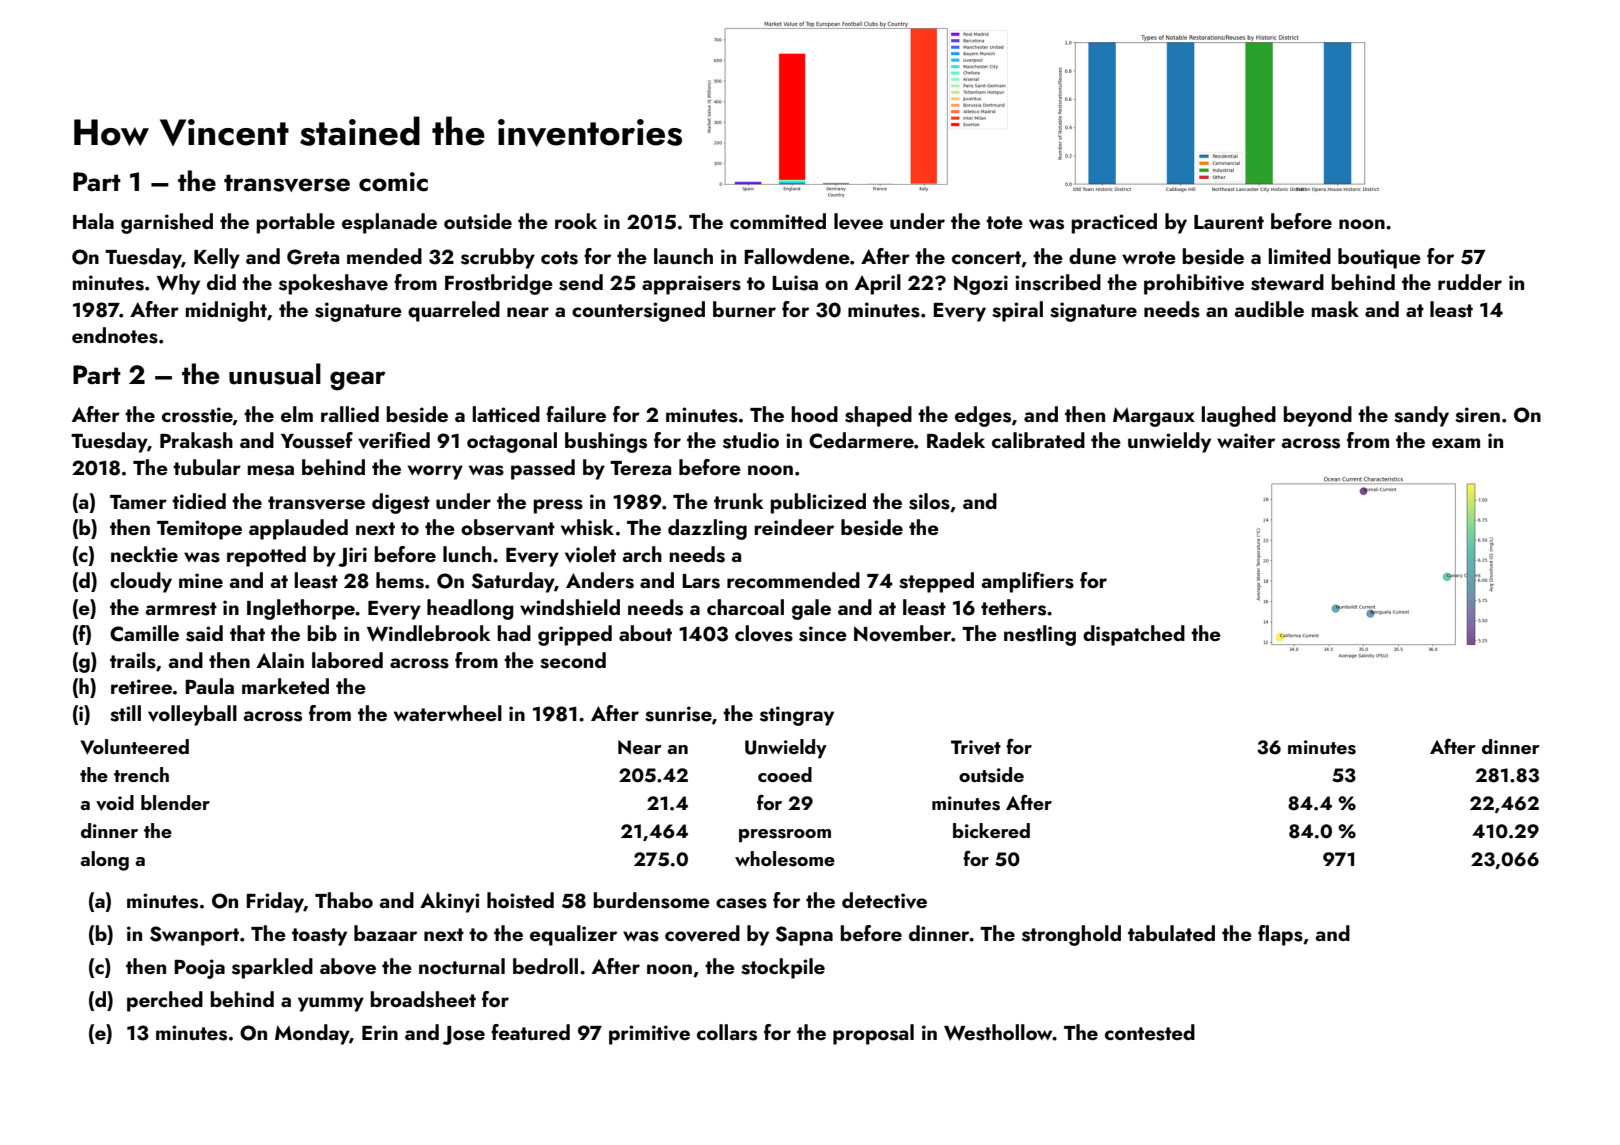 The width and height of the screenshot is (1620, 1145). I want to click on Laurent, so click(1229, 222).
